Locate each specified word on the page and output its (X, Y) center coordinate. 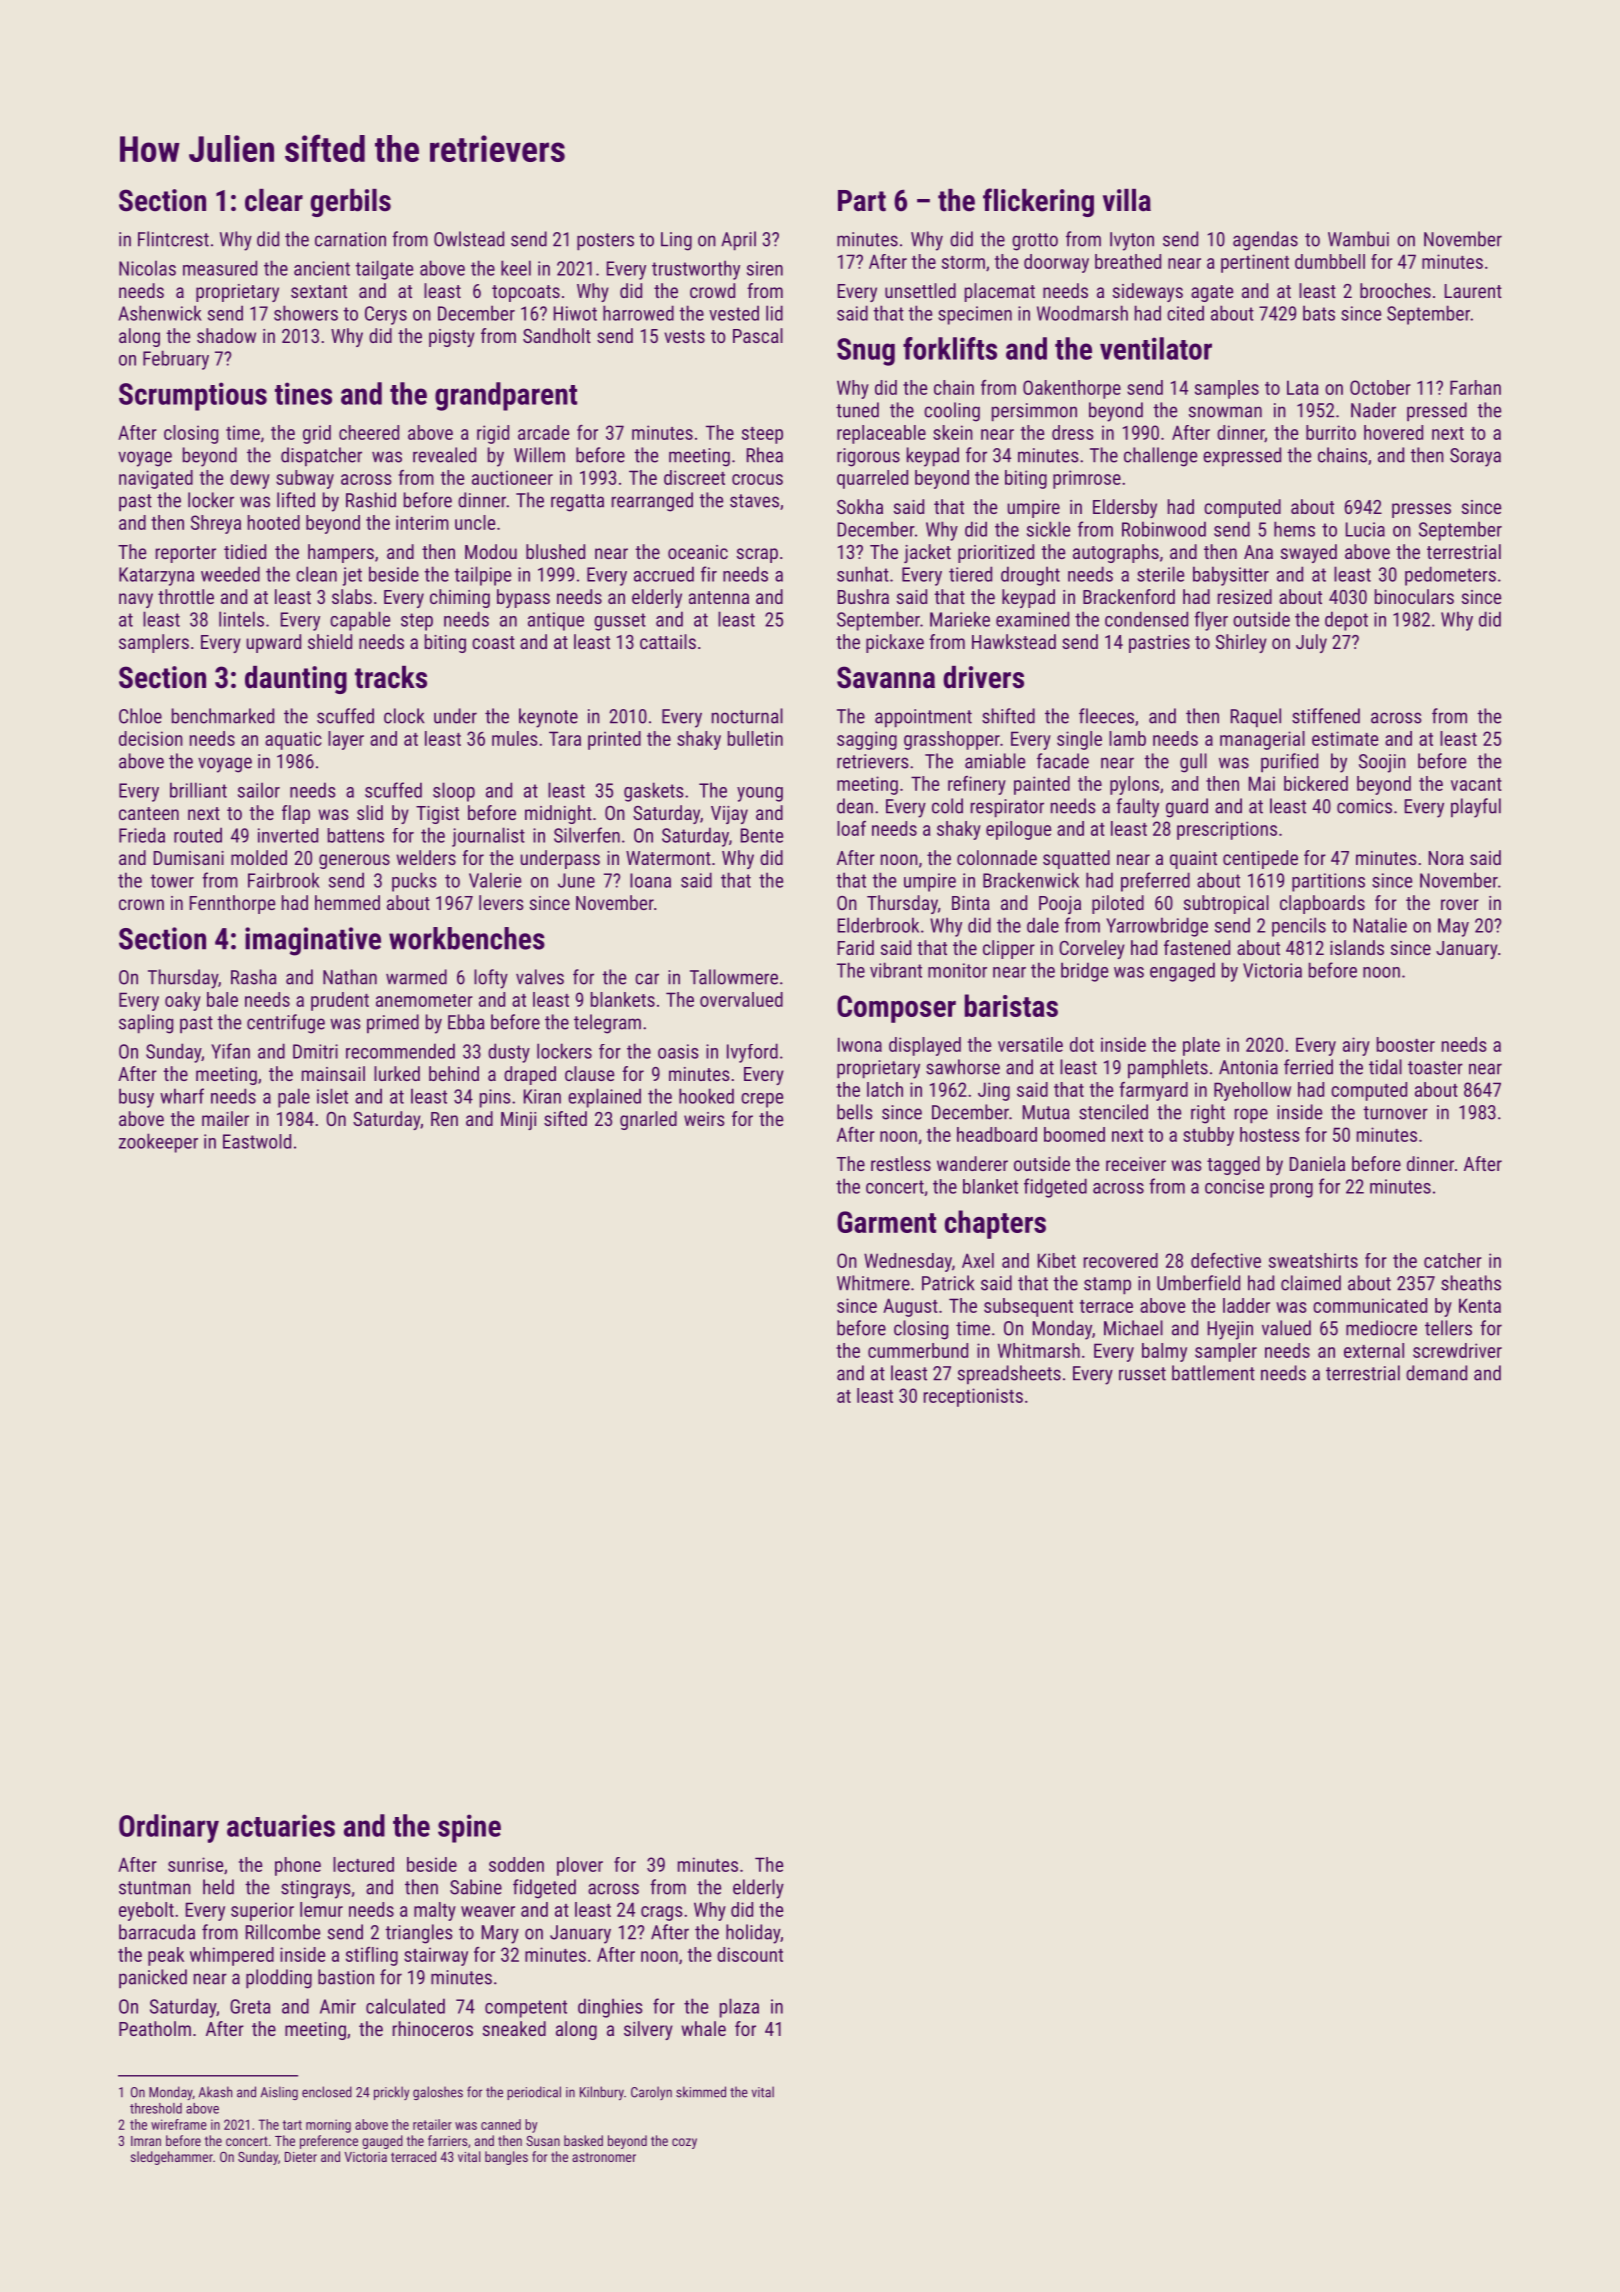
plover (580, 1866)
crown (141, 904)
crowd (712, 290)
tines (303, 393)
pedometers (1450, 576)
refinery (977, 785)
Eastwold (257, 1141)
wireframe (179, 2124)
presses (1421, 510)
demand (1436, 1373)
